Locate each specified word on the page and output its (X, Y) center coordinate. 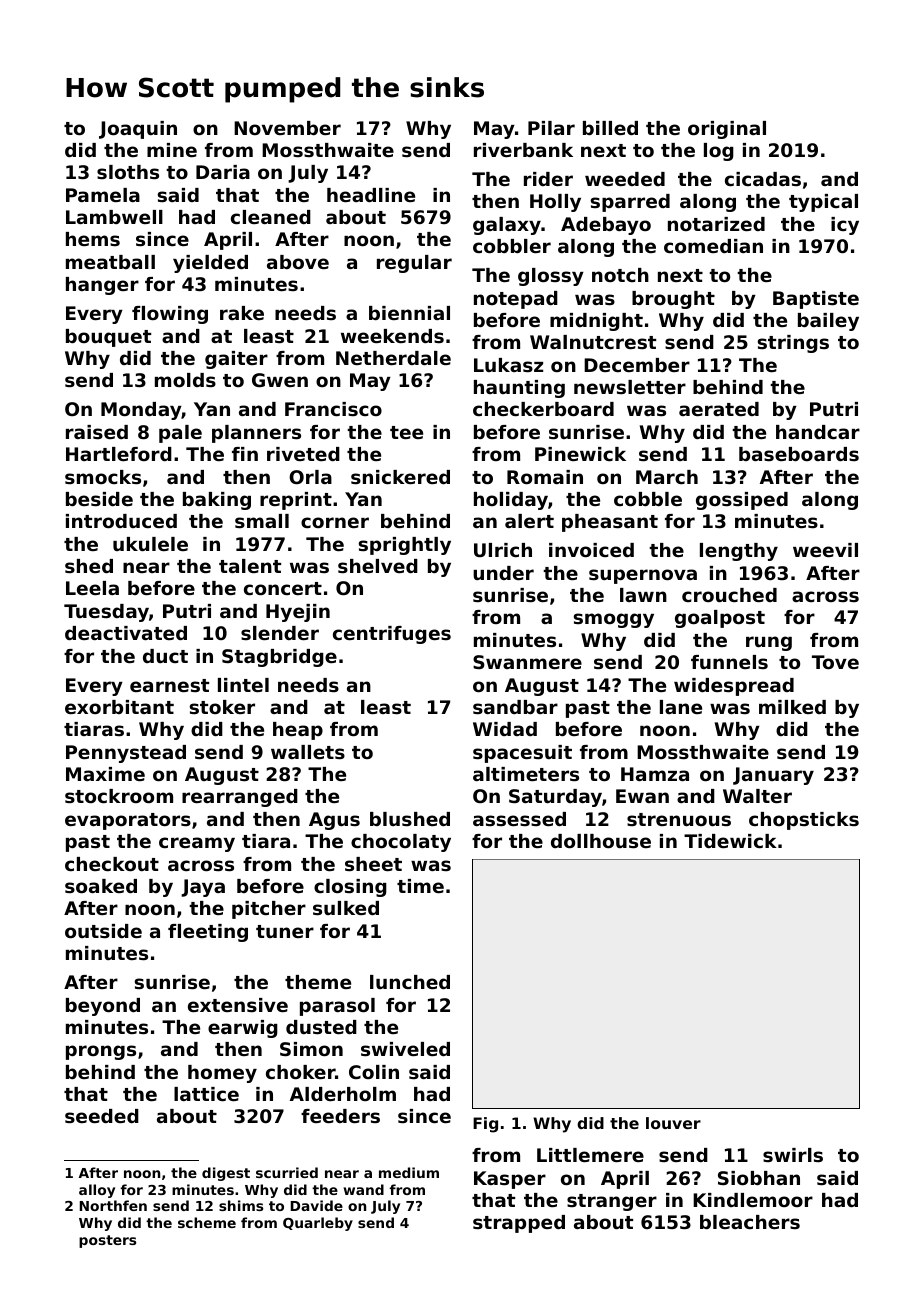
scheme (207, 1222)
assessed (519, 819)
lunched (410, 982)
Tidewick (730, 841)
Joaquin (138, 130)
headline (371, 195)
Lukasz (508, 365)
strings (793, 344)
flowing (170, 315)
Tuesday (106, 613)
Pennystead (126, 754)
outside (103, 931)
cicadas (763, 179)
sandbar (515, 707)
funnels (729, 662)
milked (792, 707)
